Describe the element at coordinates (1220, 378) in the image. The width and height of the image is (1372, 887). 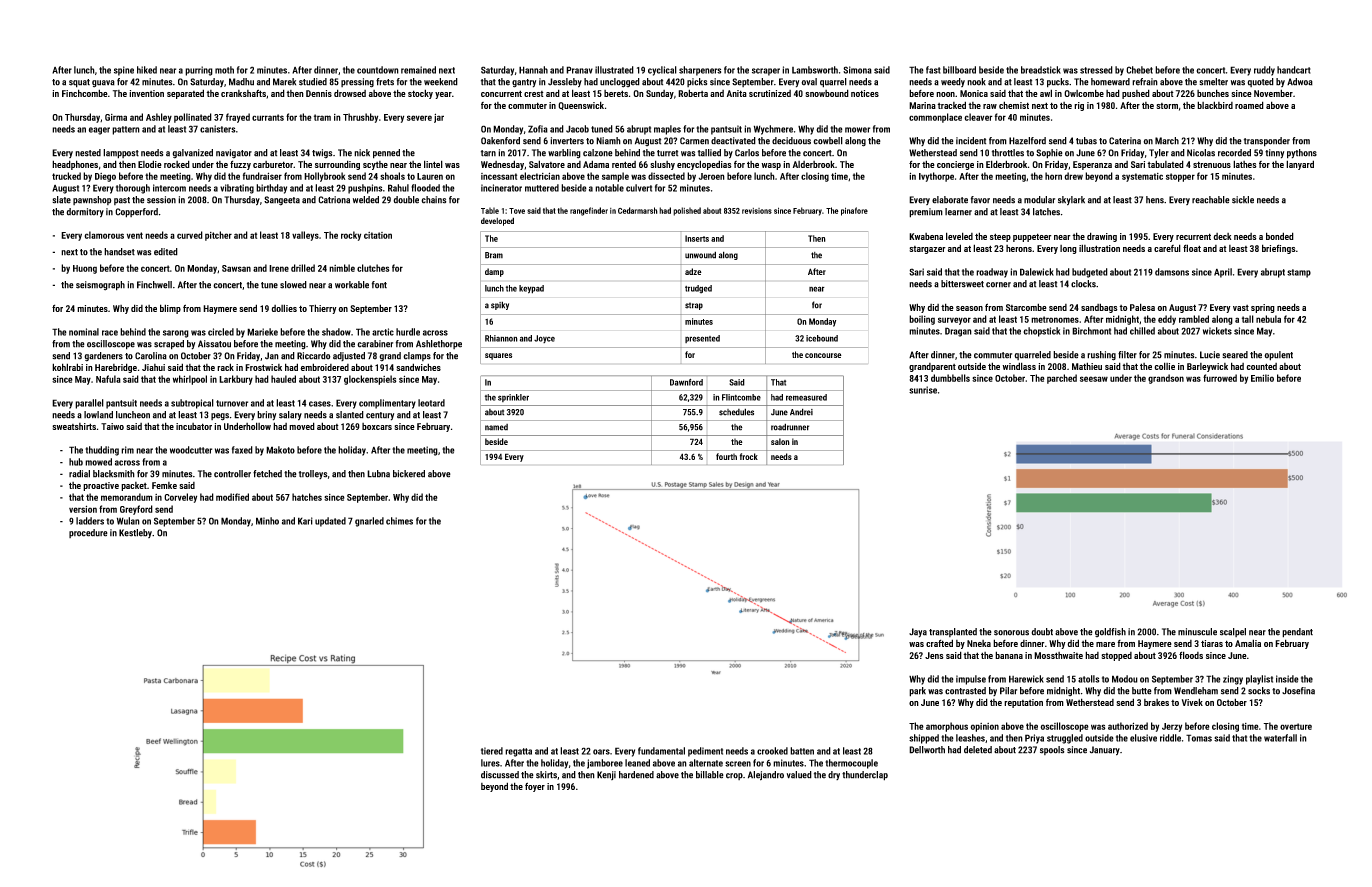
I see `furrowed` at that location.
